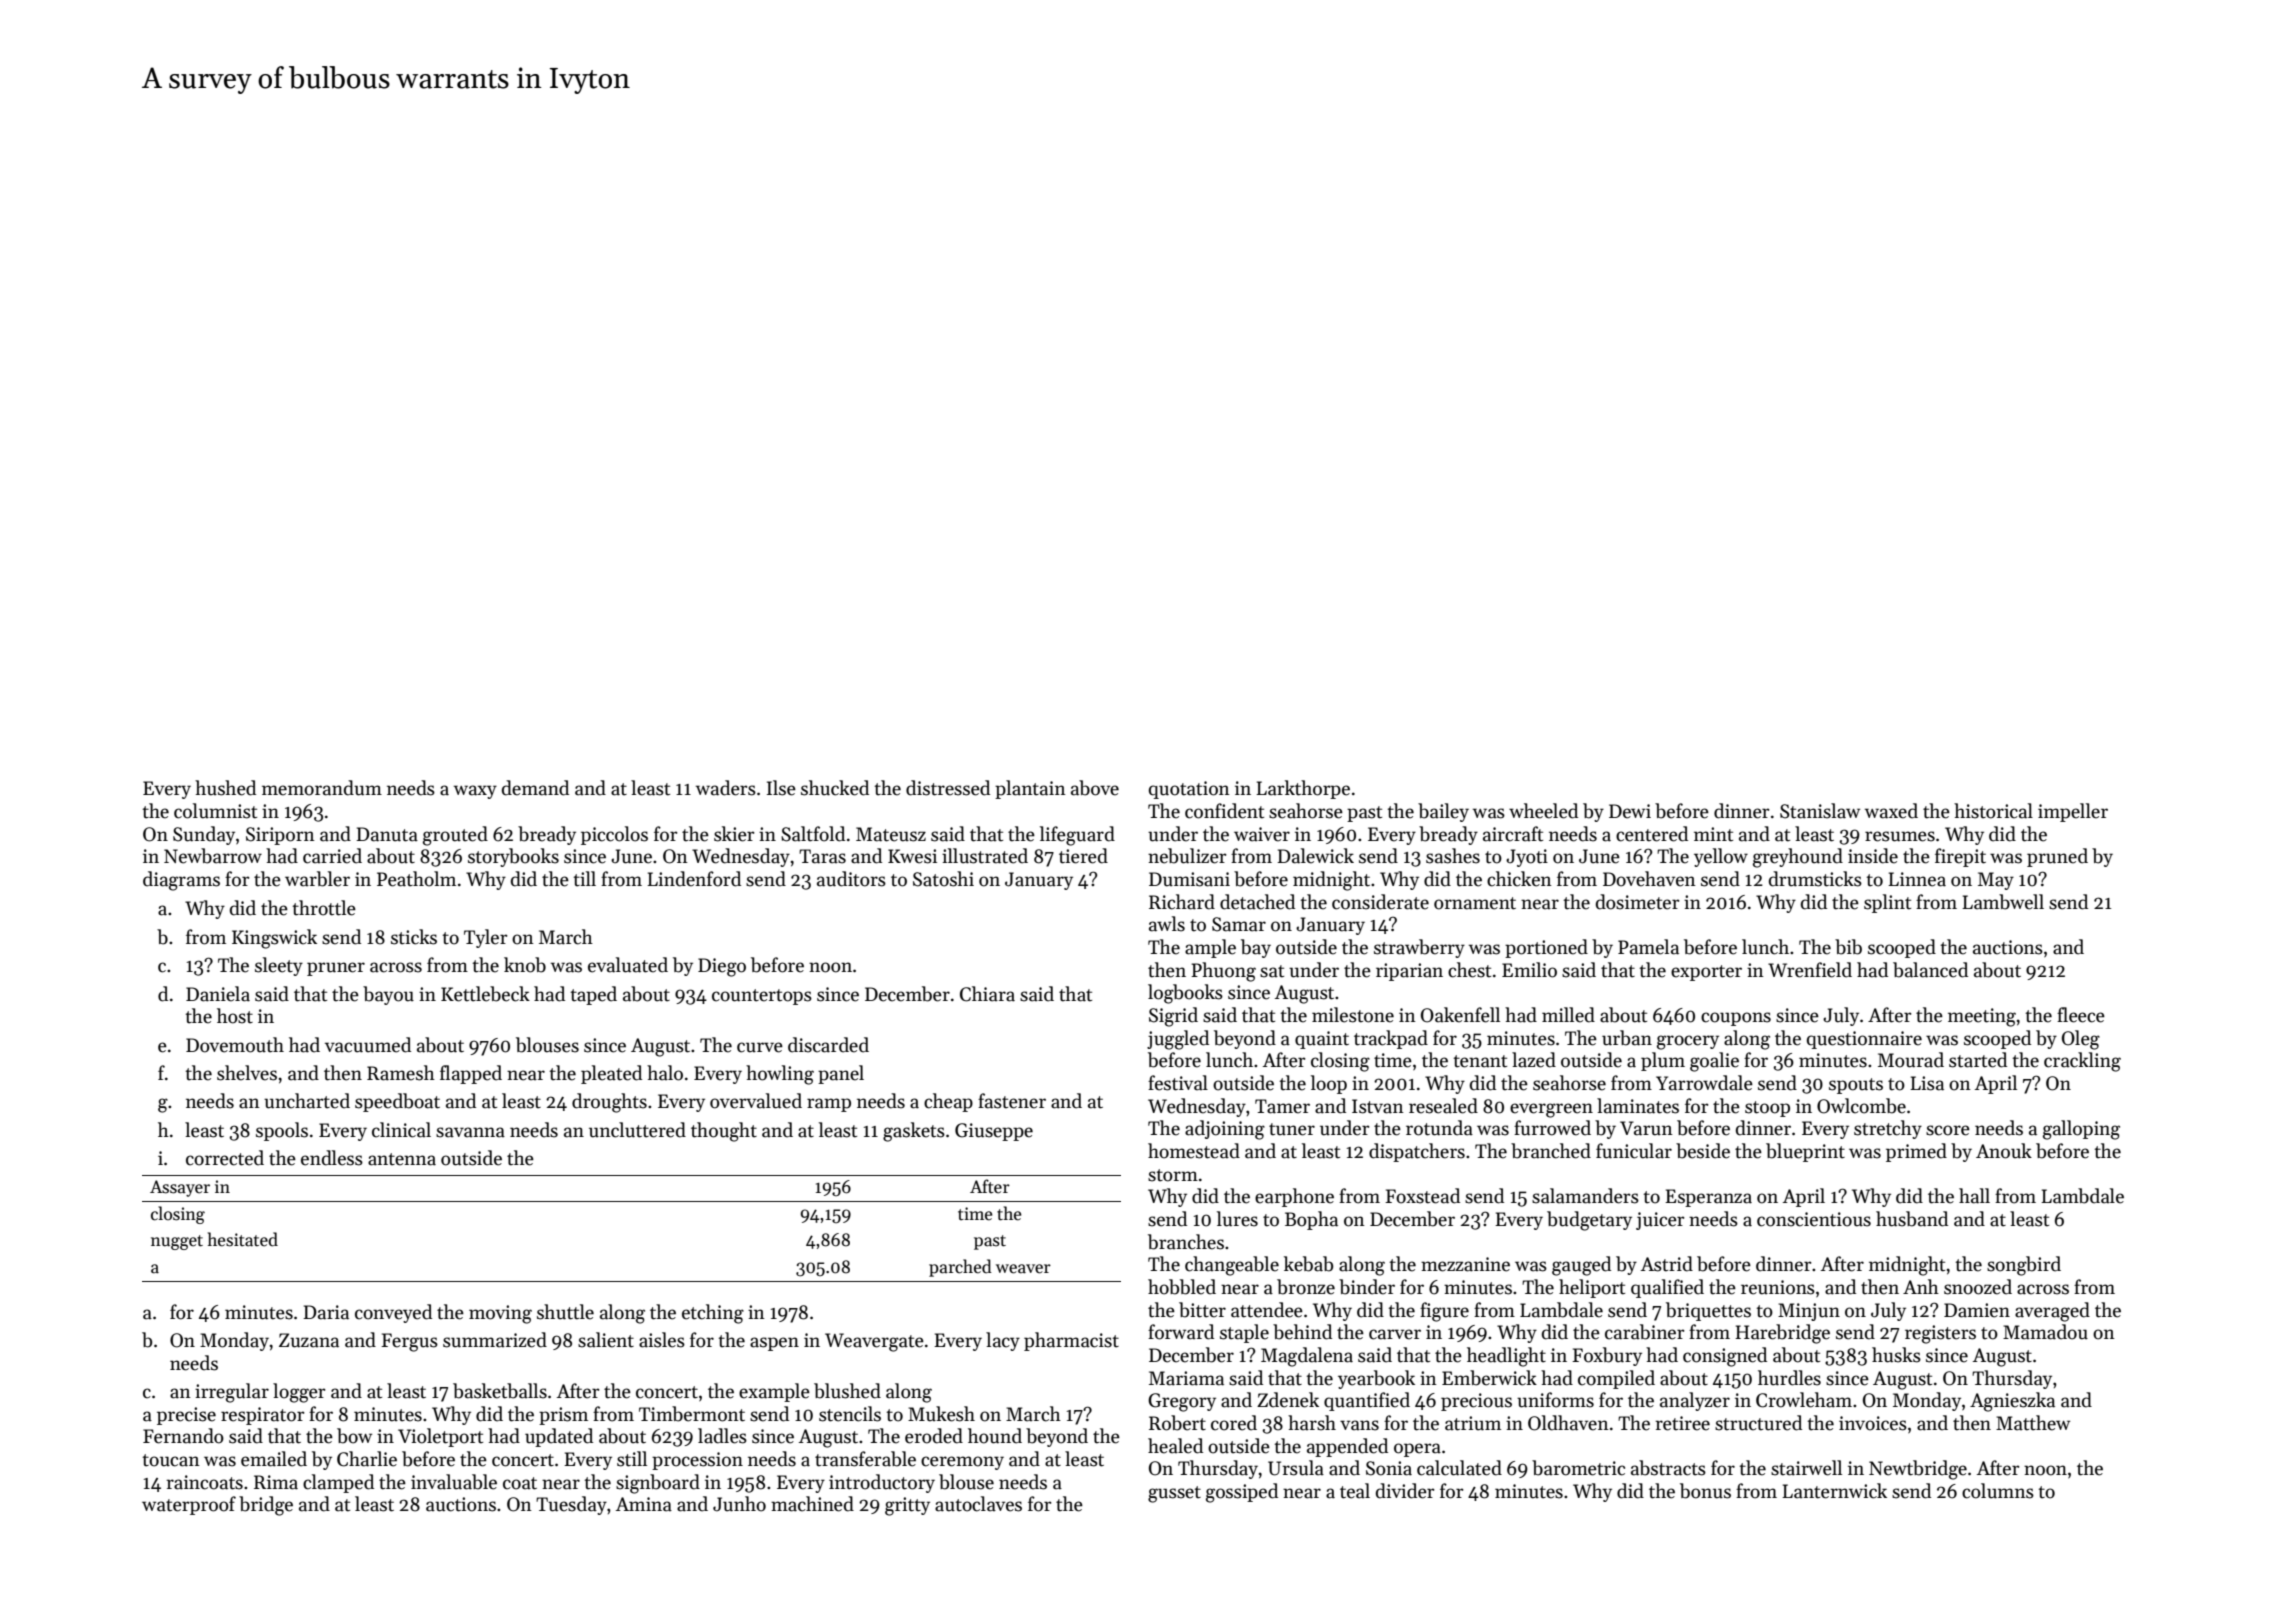  What do you see at coordinates (204, 835) in the page?
I see `Sunday` at bounding box center [204, 835].
